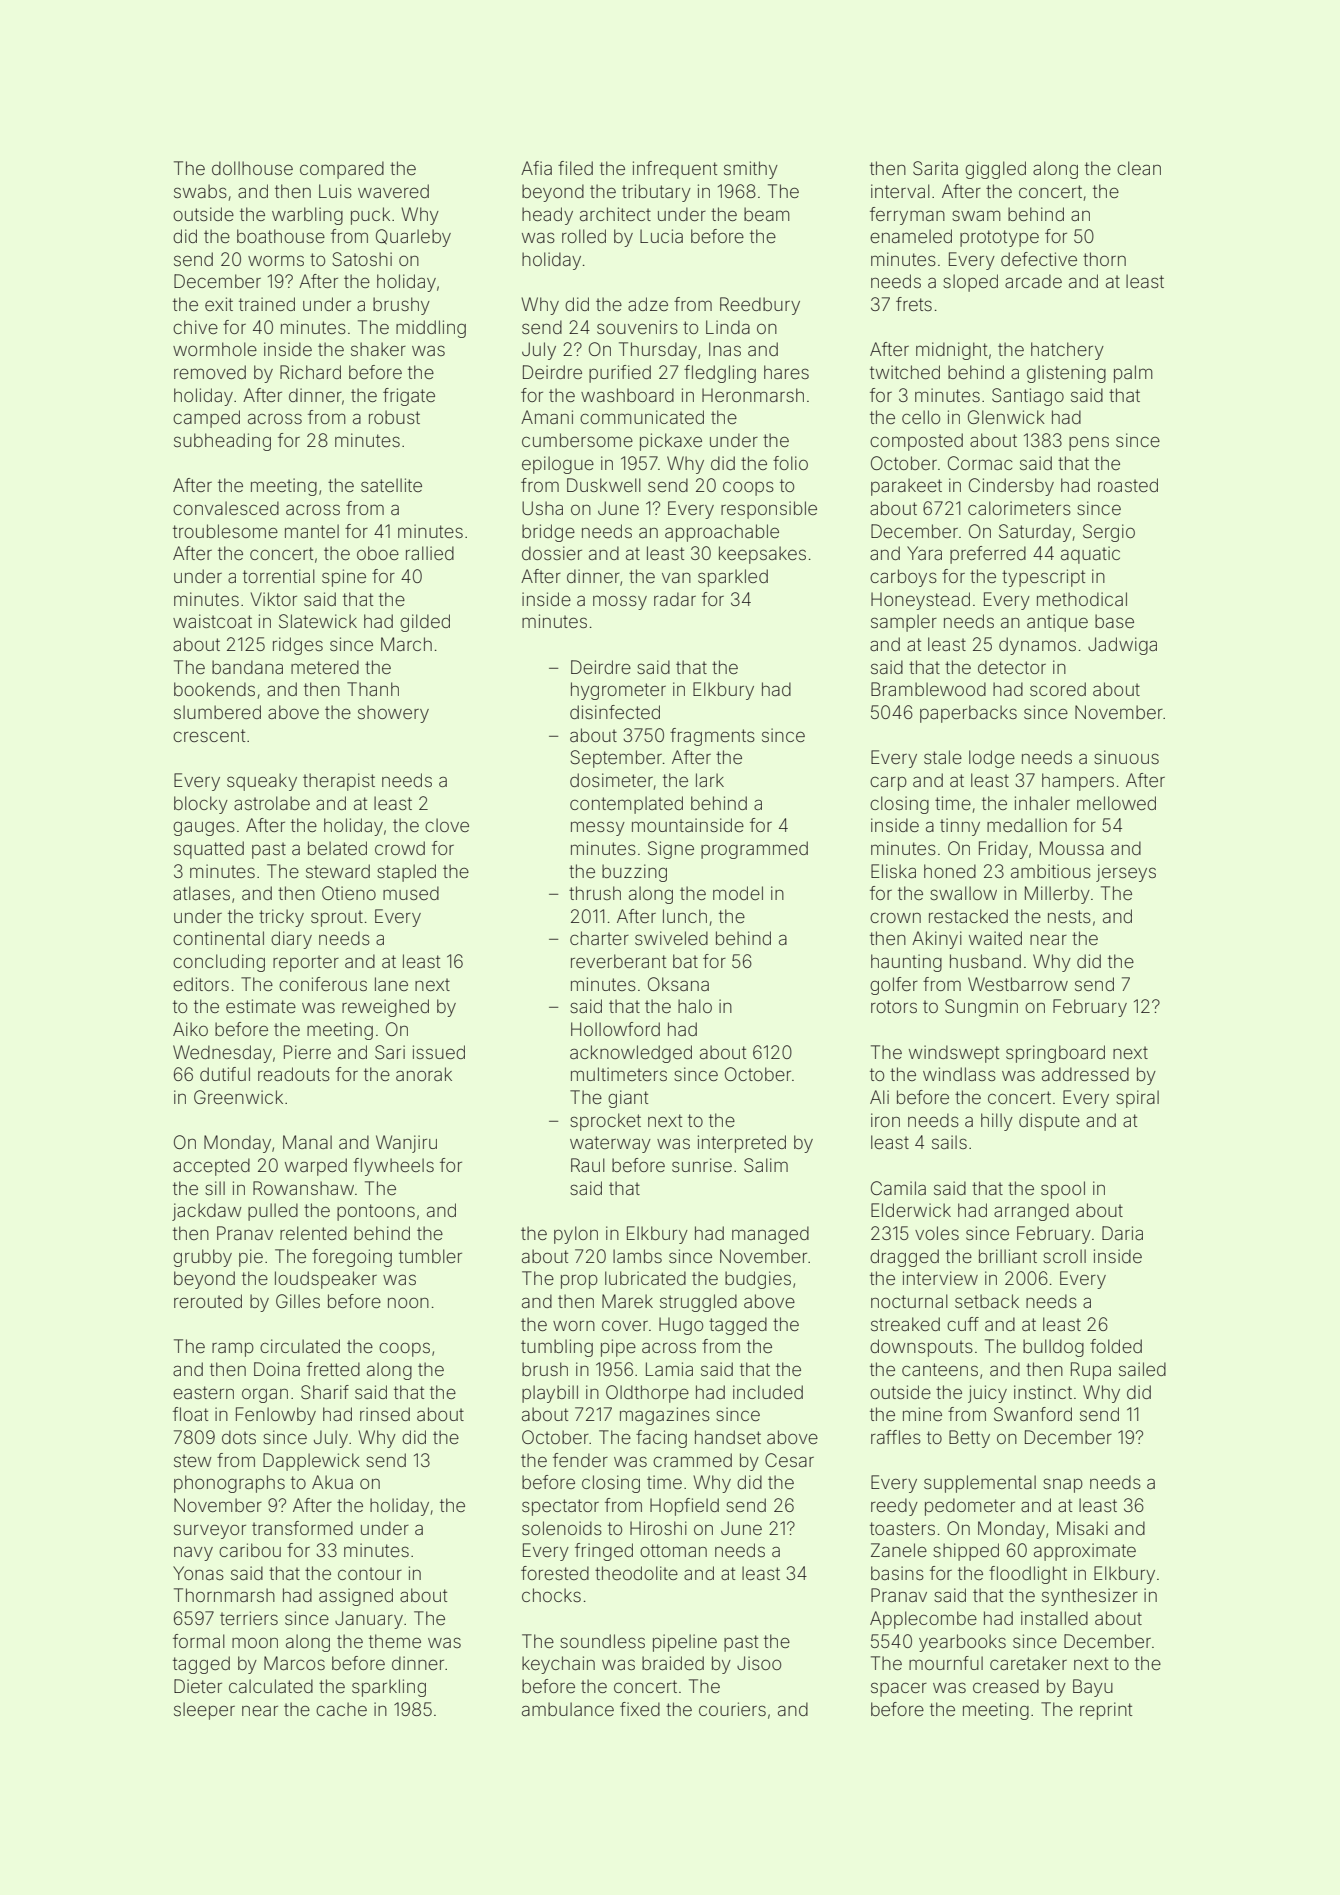 The width and height of the document is (1340, 1895). Describe the element at coordinates (1126, 757) in the document. I see `sinuous` at that location.
